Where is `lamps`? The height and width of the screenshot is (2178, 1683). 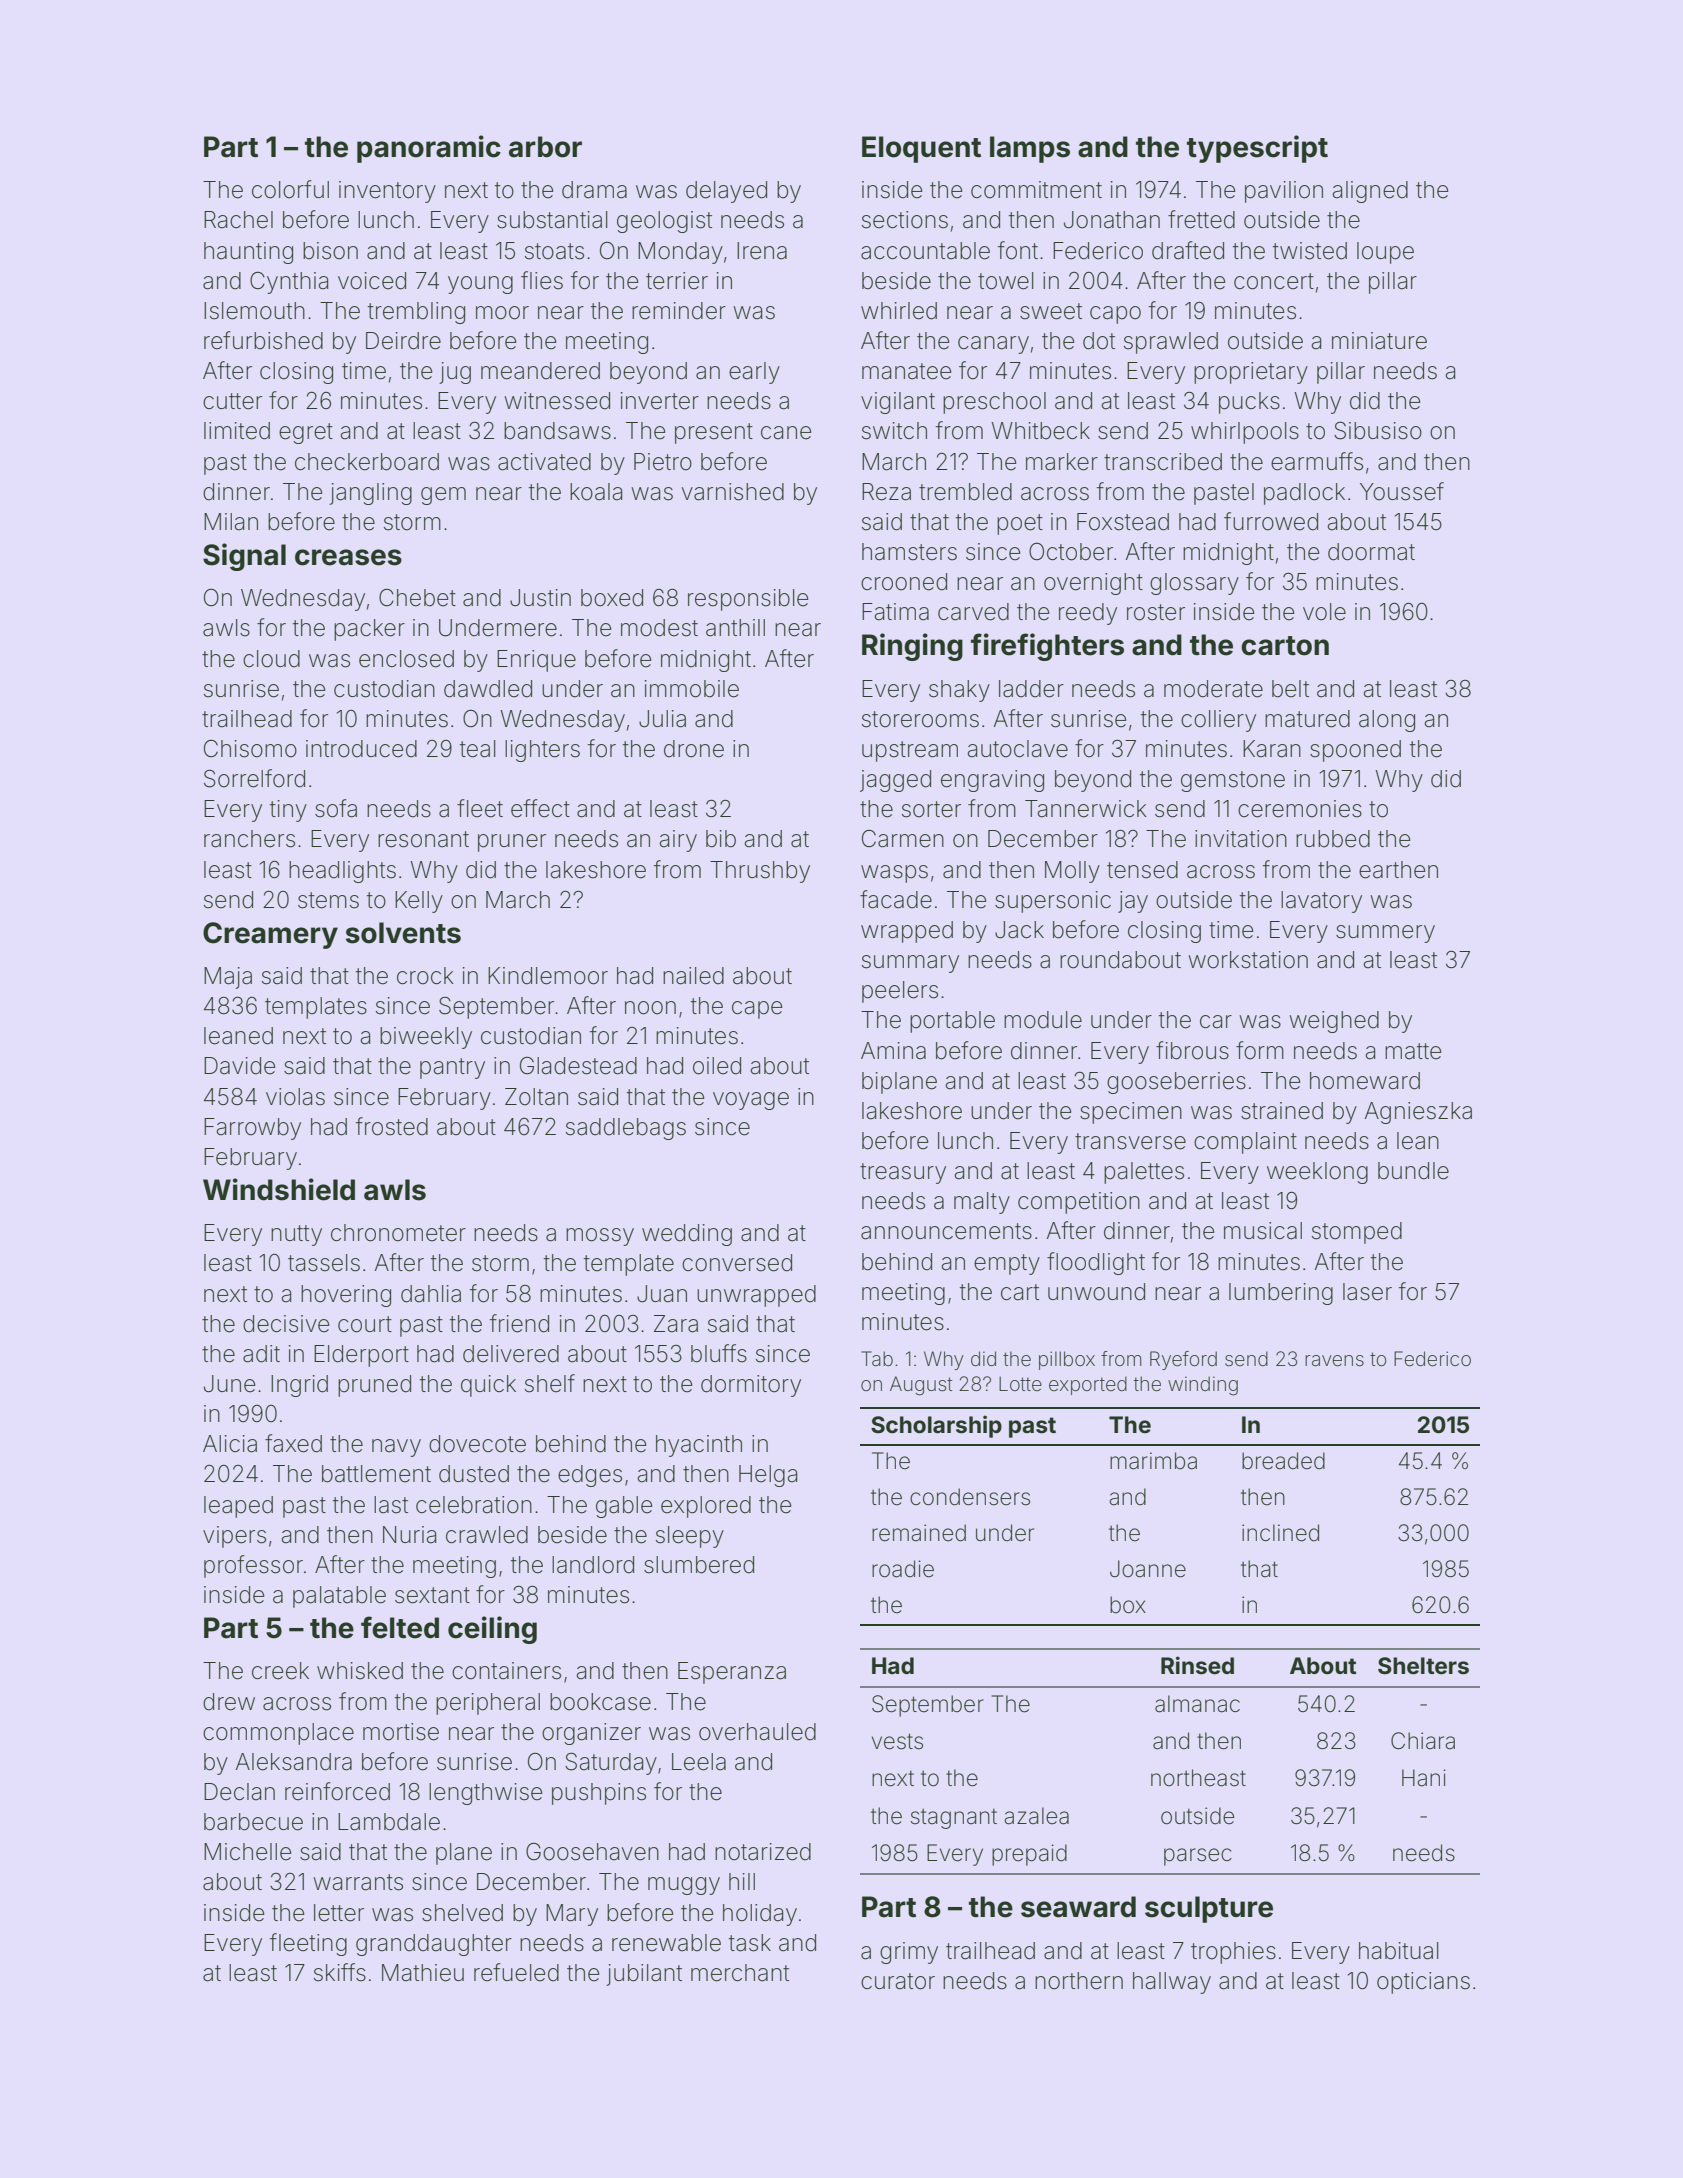 lamps is located at coordinates (1030, 149).
